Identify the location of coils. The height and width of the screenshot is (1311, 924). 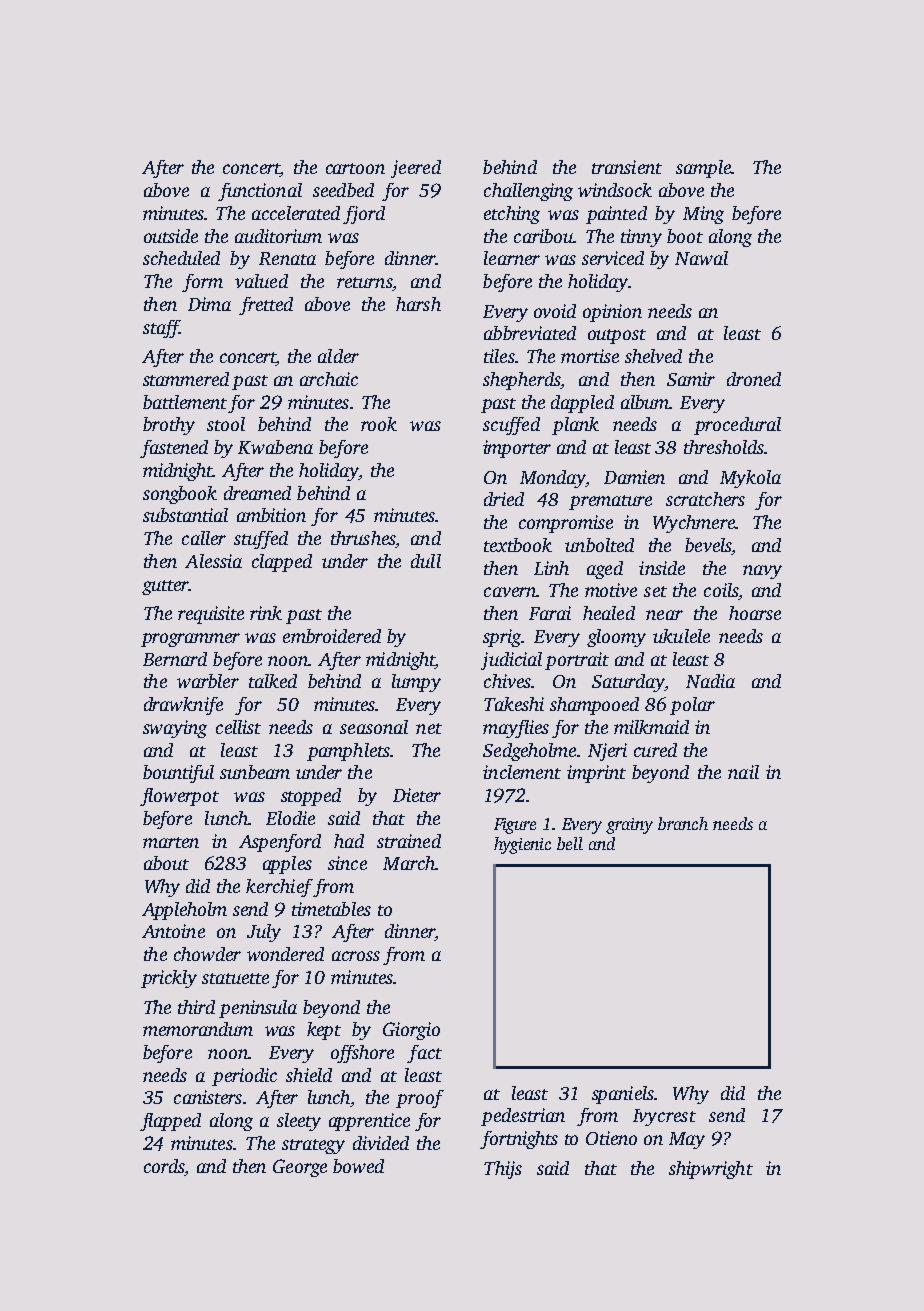
(721, 590).
